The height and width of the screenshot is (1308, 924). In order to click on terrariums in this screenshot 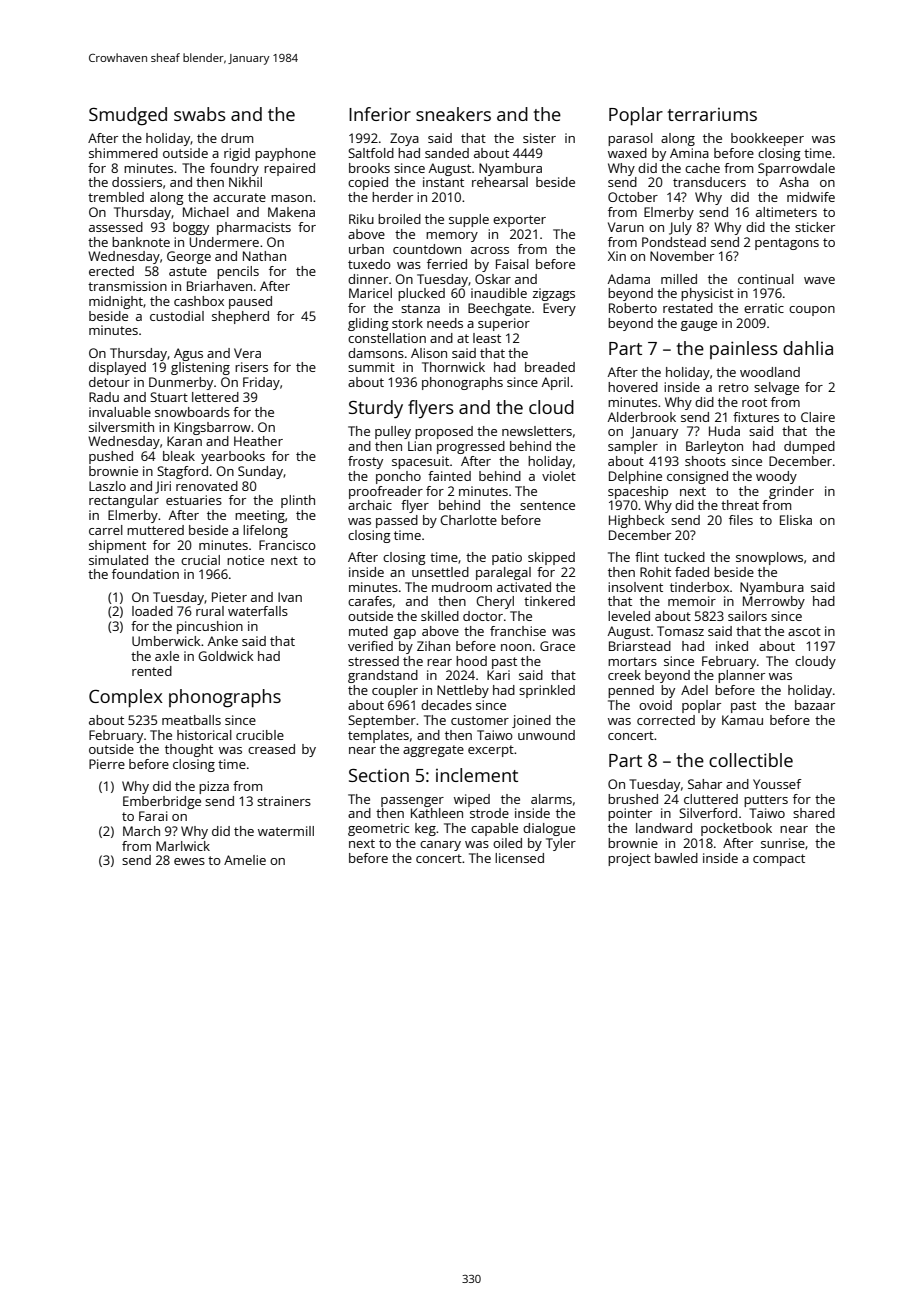, I will do `click(712, 114)`.
